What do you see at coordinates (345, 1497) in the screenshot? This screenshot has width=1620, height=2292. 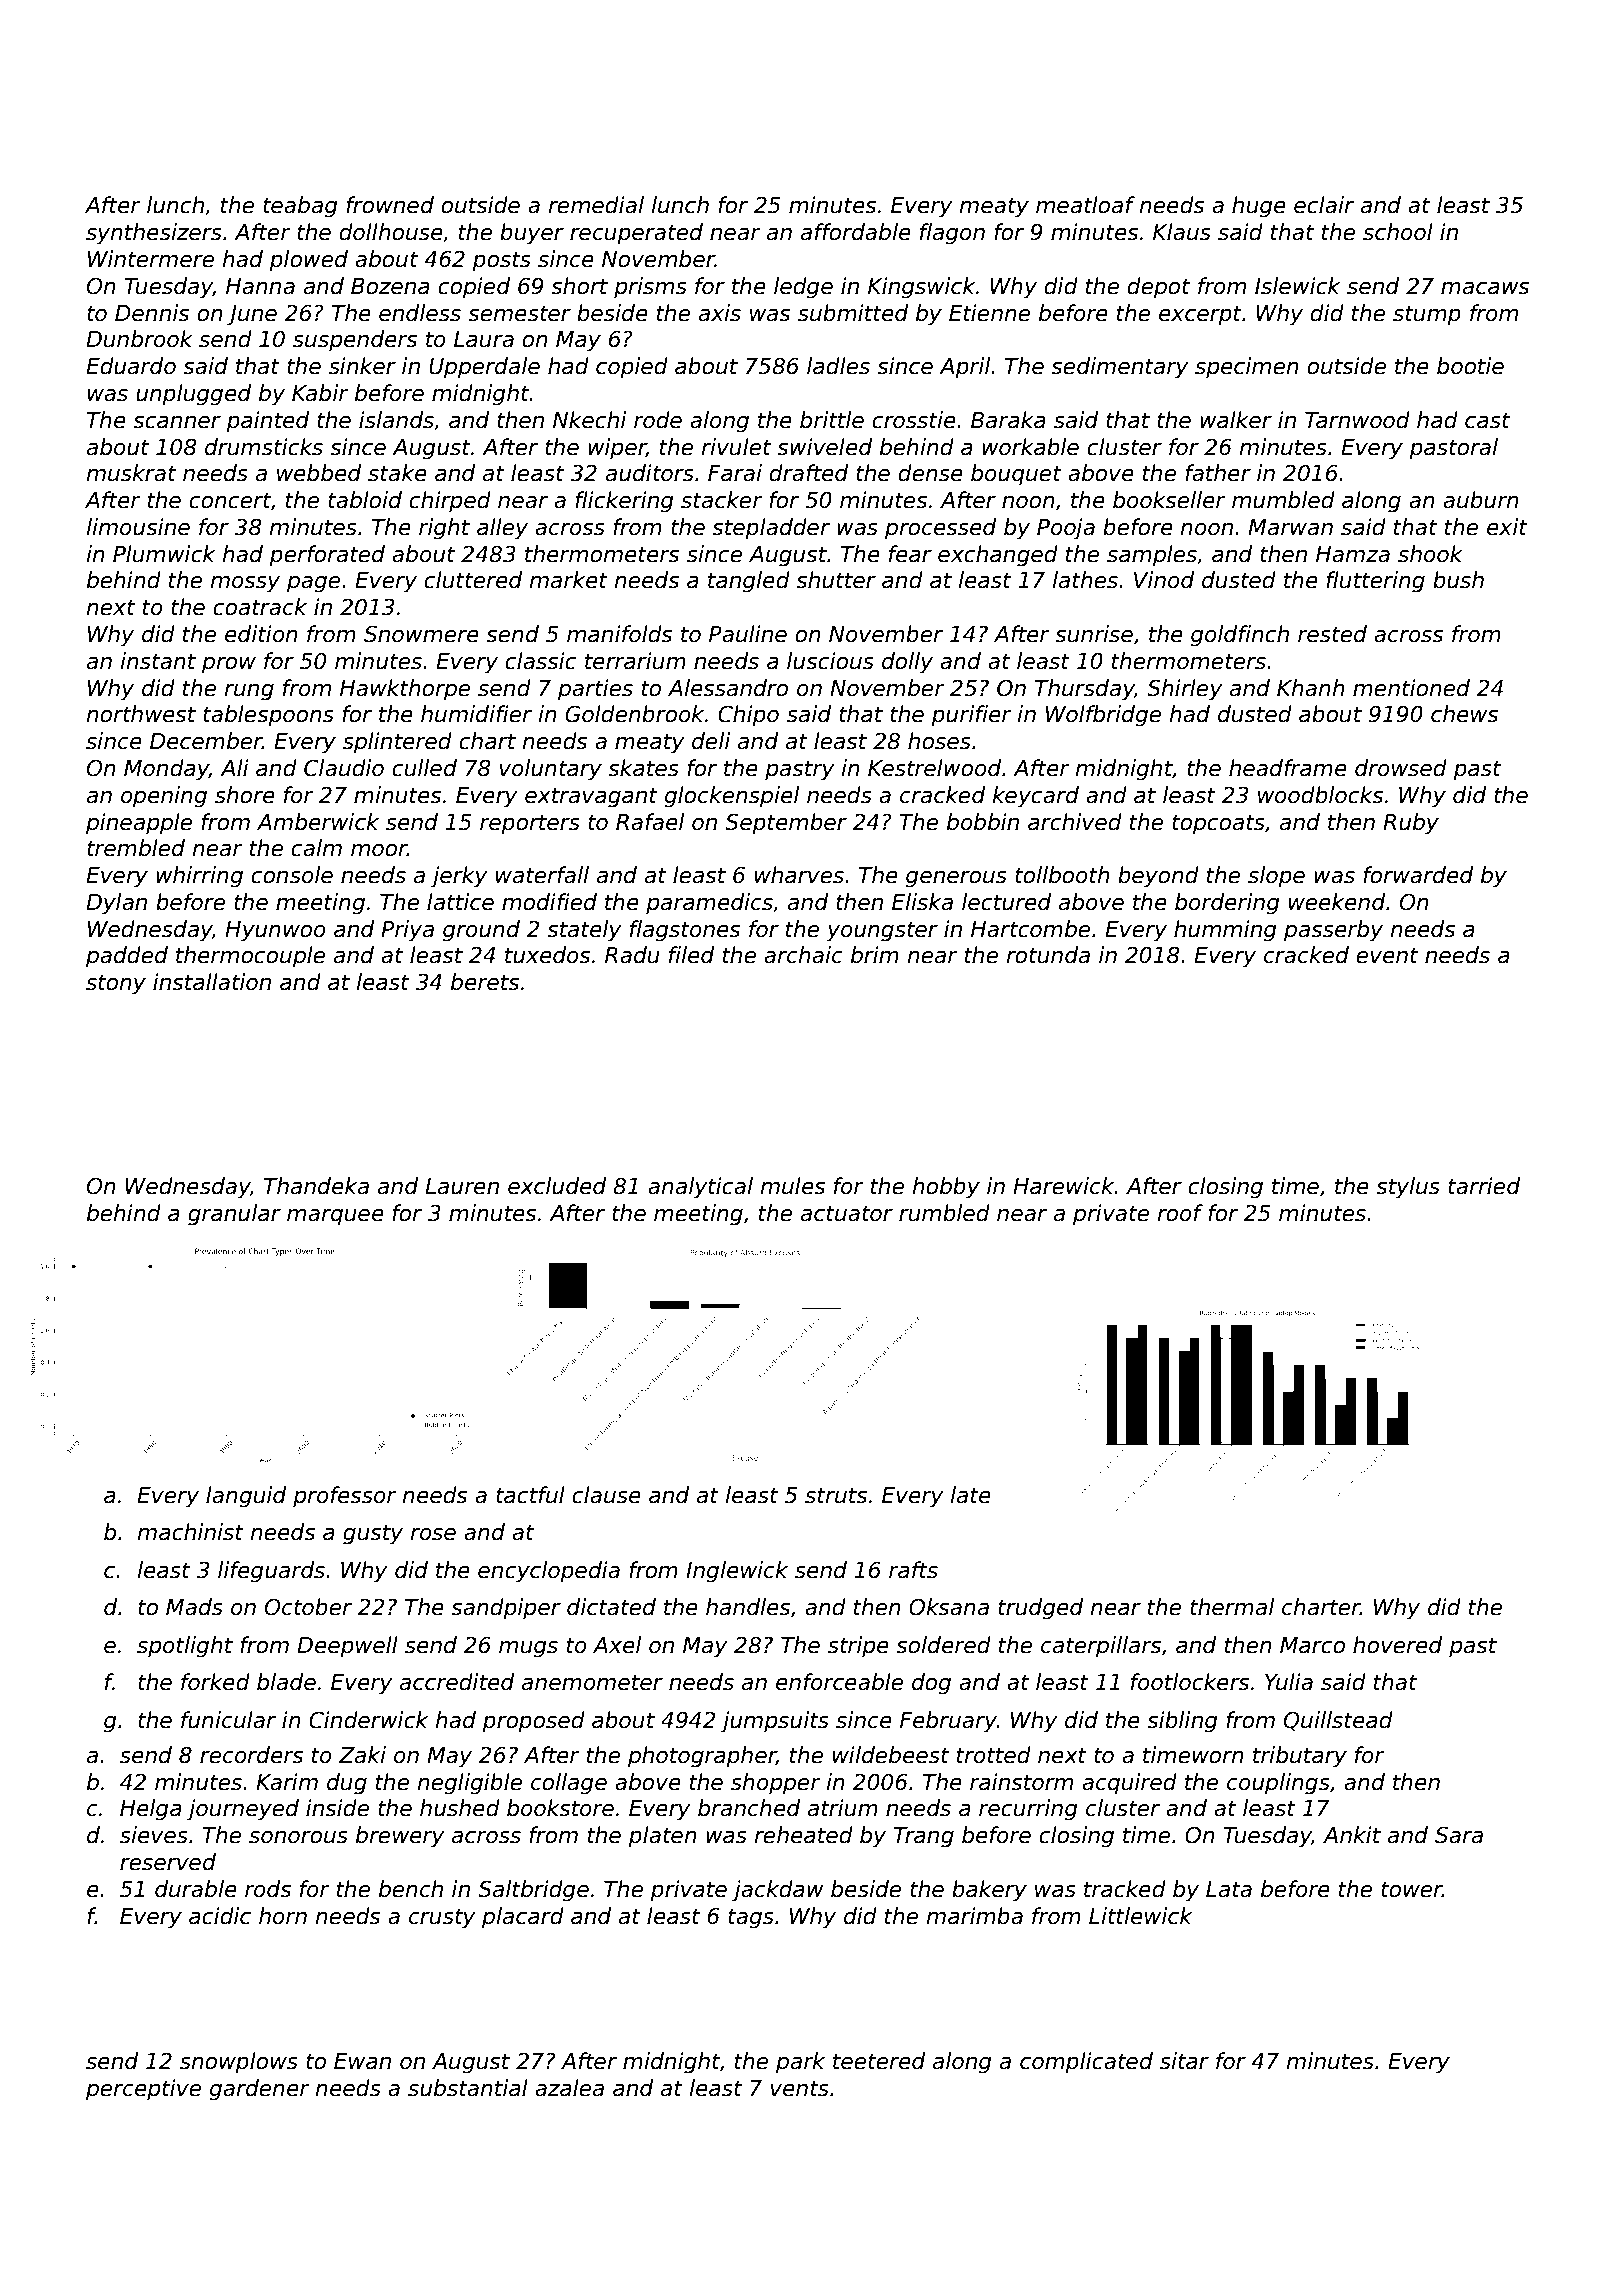 I see `professor` at bounding box center [345, 1497].
